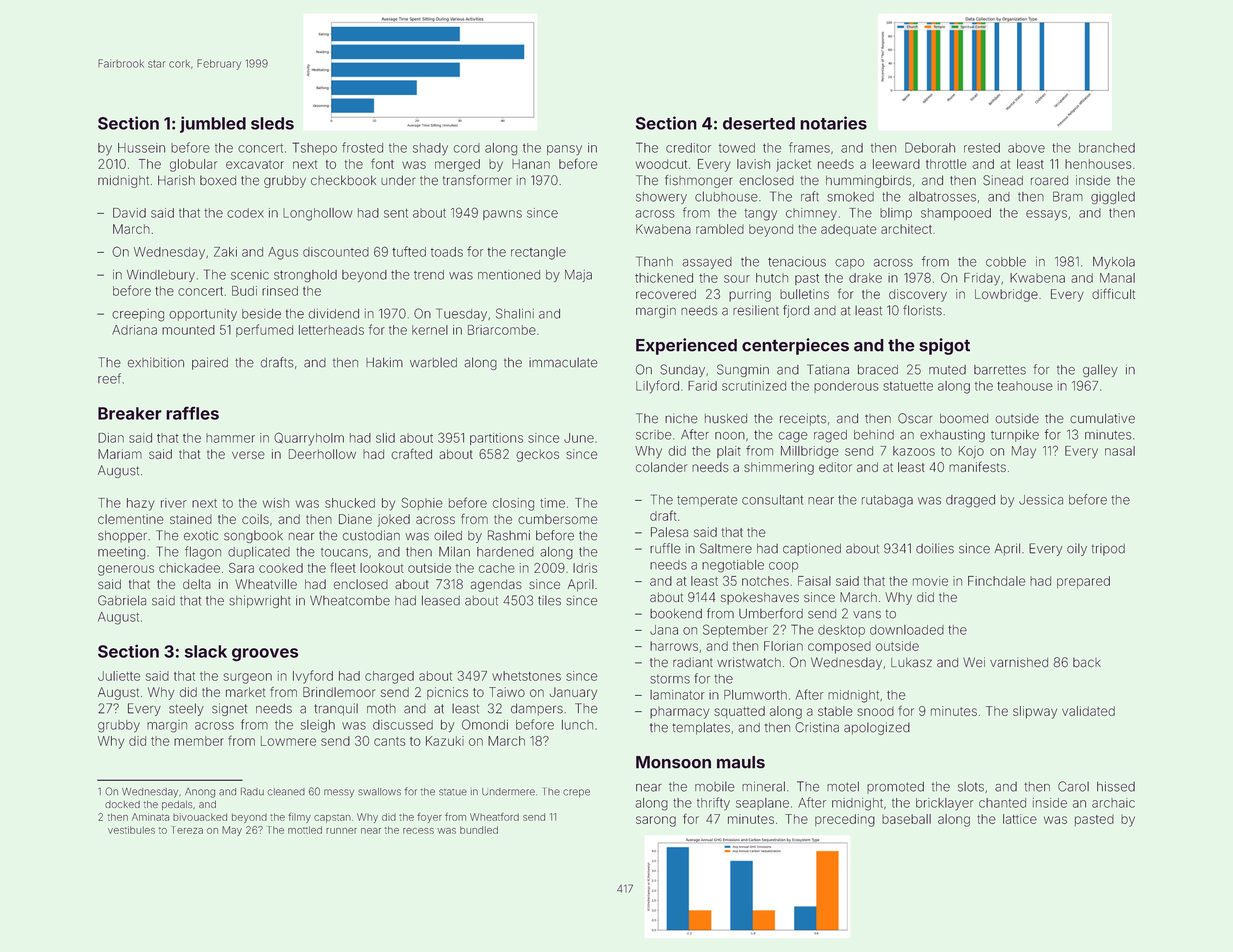 The width and height of the image is (1233, 952). Describe the element at coordinates (1046, 215) in the image. I see `essays` at that location.
